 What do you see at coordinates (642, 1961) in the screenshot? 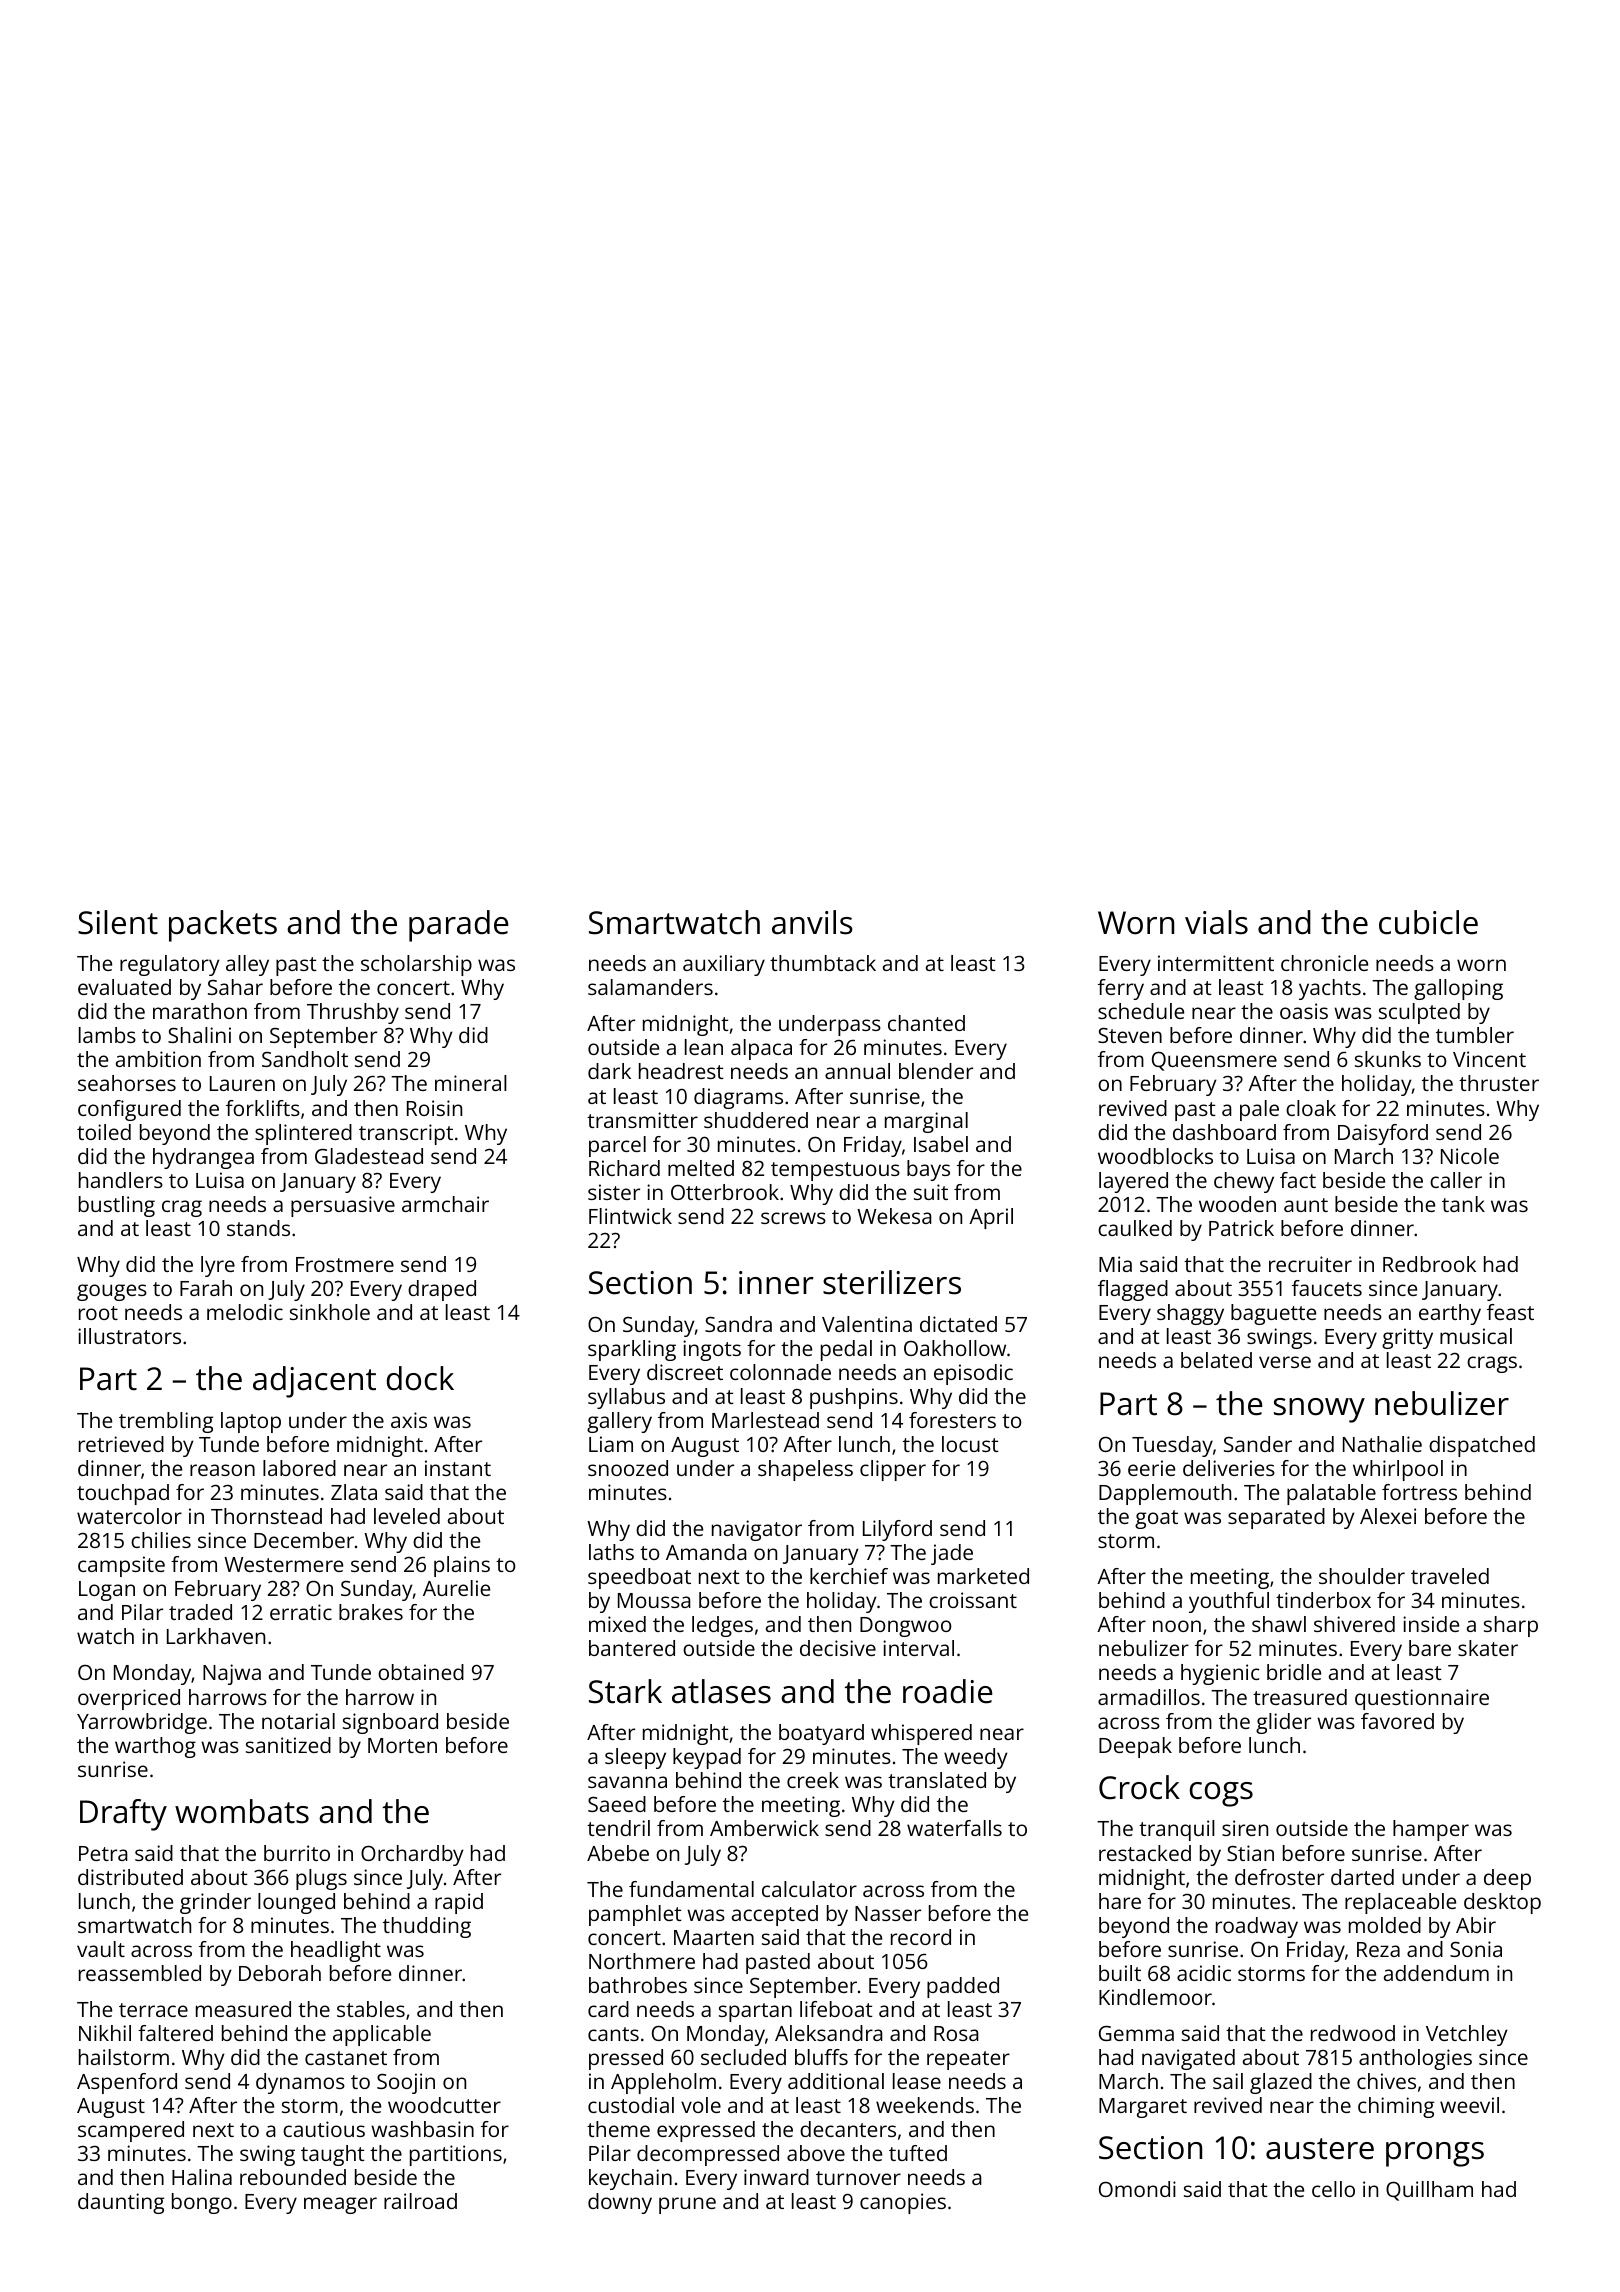
I see `Northmere` at bounding box center [642, 1961].
